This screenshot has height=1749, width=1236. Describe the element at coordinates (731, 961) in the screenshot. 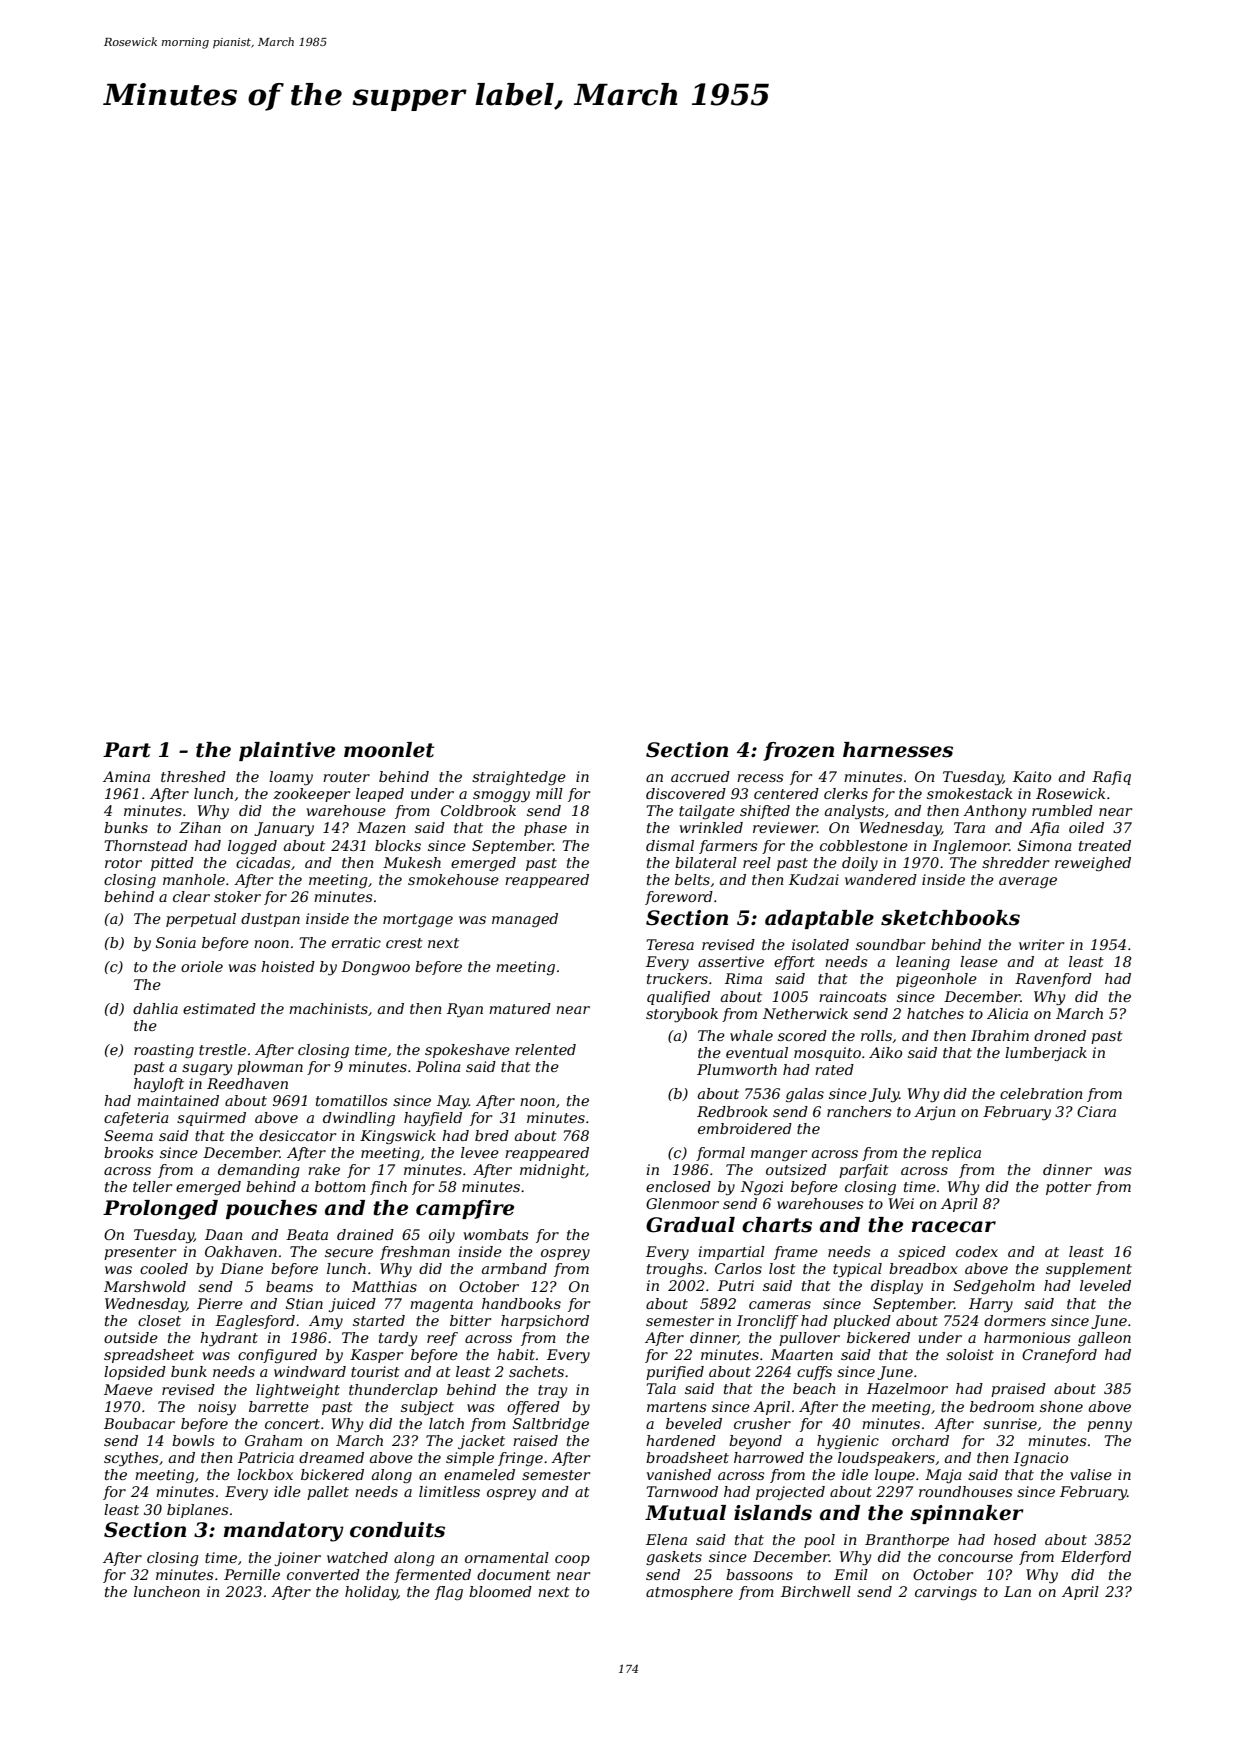

I see `assertive` at that location.
